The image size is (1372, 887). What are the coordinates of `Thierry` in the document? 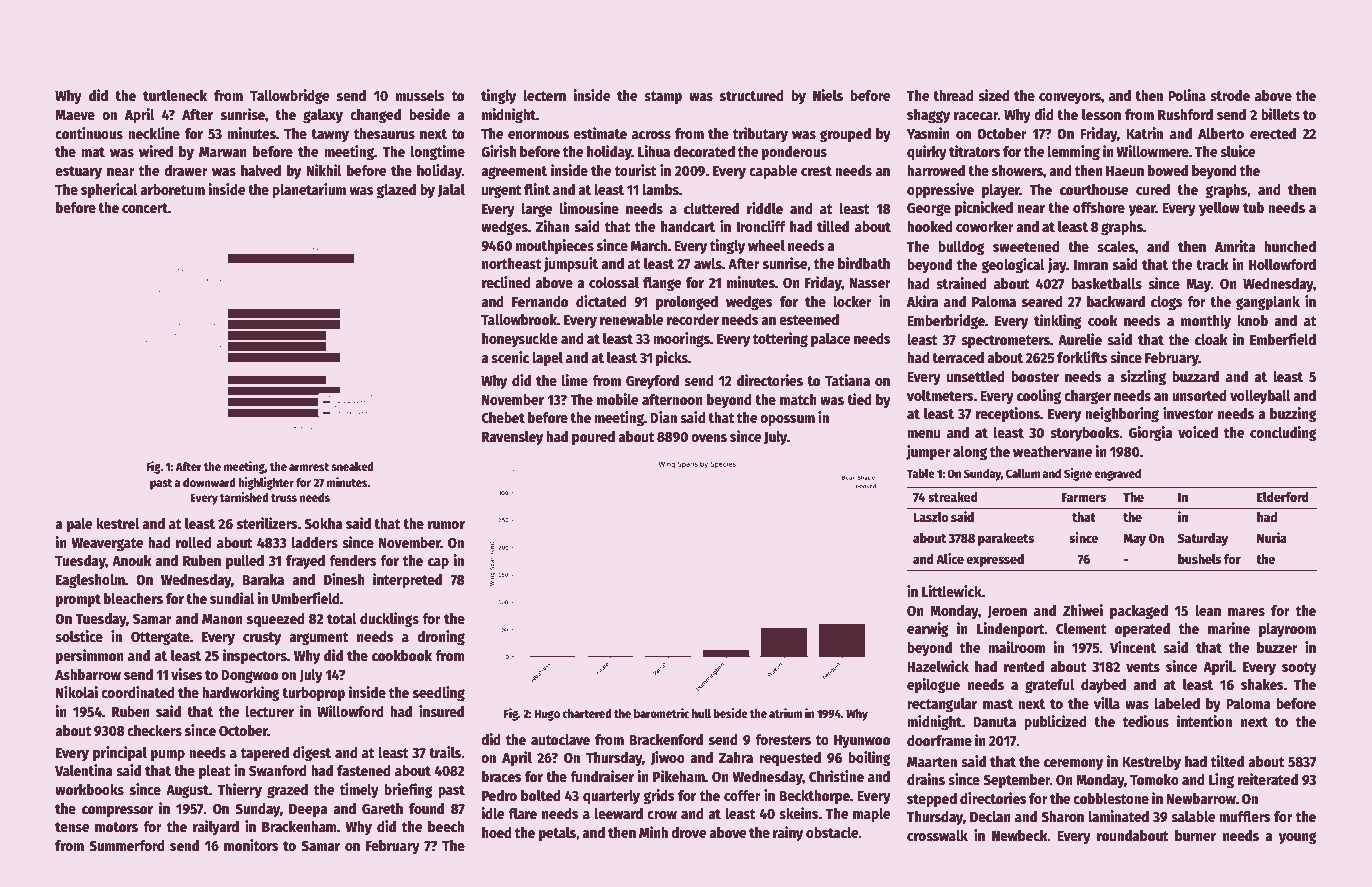 It's located at (239, 790).
